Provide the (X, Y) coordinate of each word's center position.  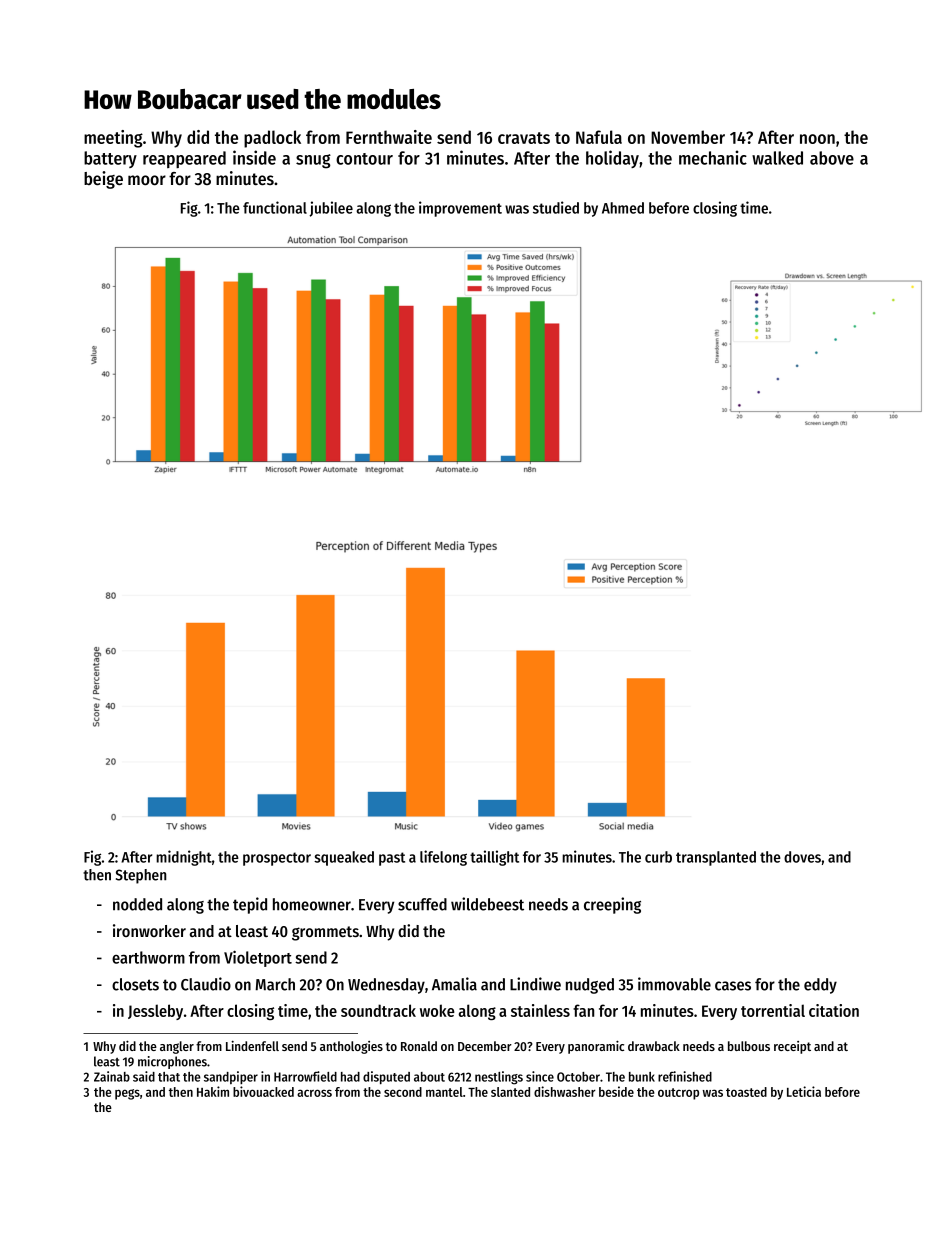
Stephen (141, 876)
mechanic (713, 157)
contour (364, 159)
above (832, 158)
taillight (494, 858)
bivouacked (263, 1091)
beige (103, 180)
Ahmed (623, 208)
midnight (184, 858)
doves (802, 857)
